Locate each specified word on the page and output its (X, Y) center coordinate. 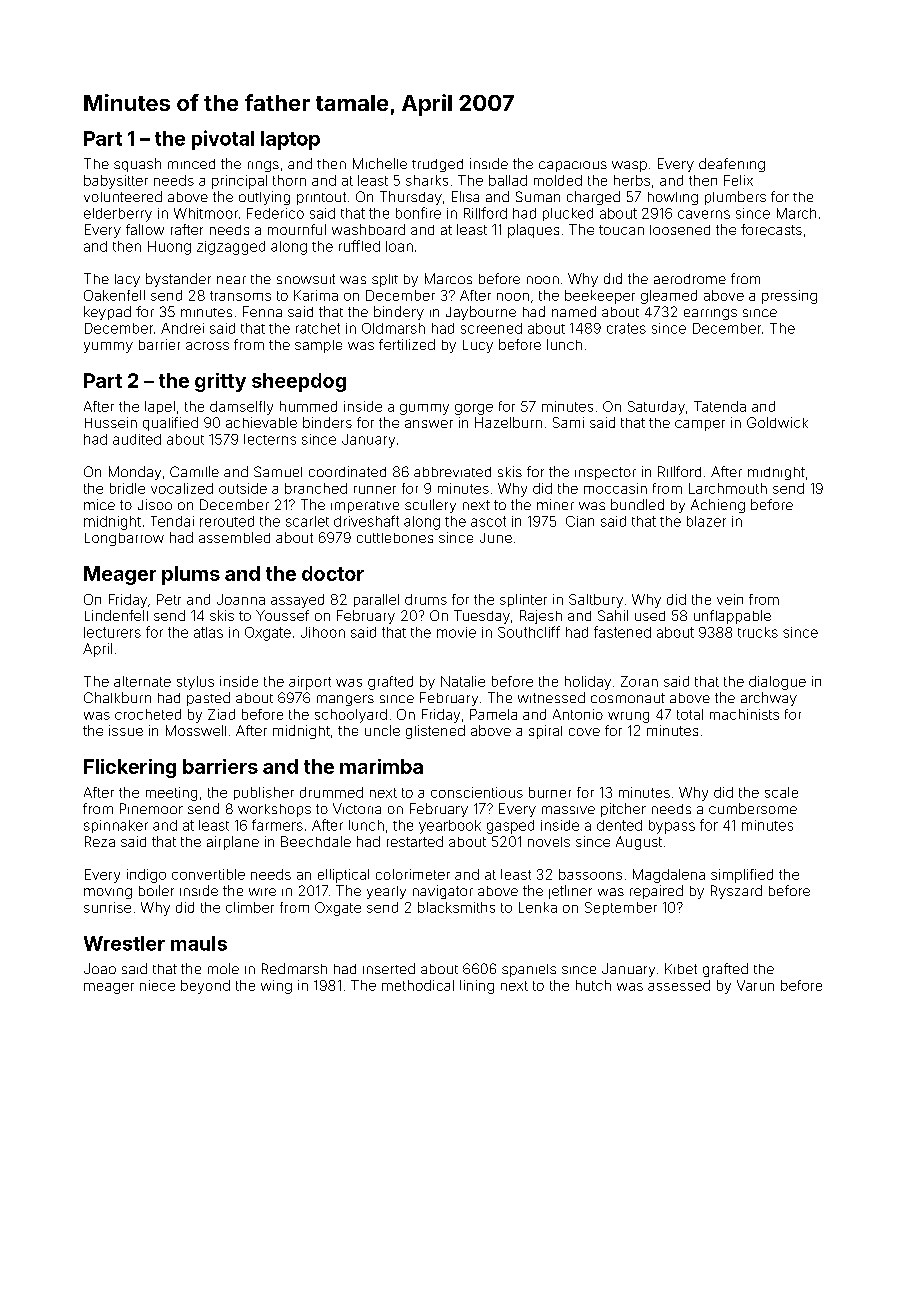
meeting (171, 794)
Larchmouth (728, 488)
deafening (732, 165)
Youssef (282, 615)
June (496, 538)
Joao (100, 968)
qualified (170, 424)
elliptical (343, 876)
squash (137, 165)
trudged (437, 165)
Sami (568, 422)
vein (730, 599)
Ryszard (736, 892)
